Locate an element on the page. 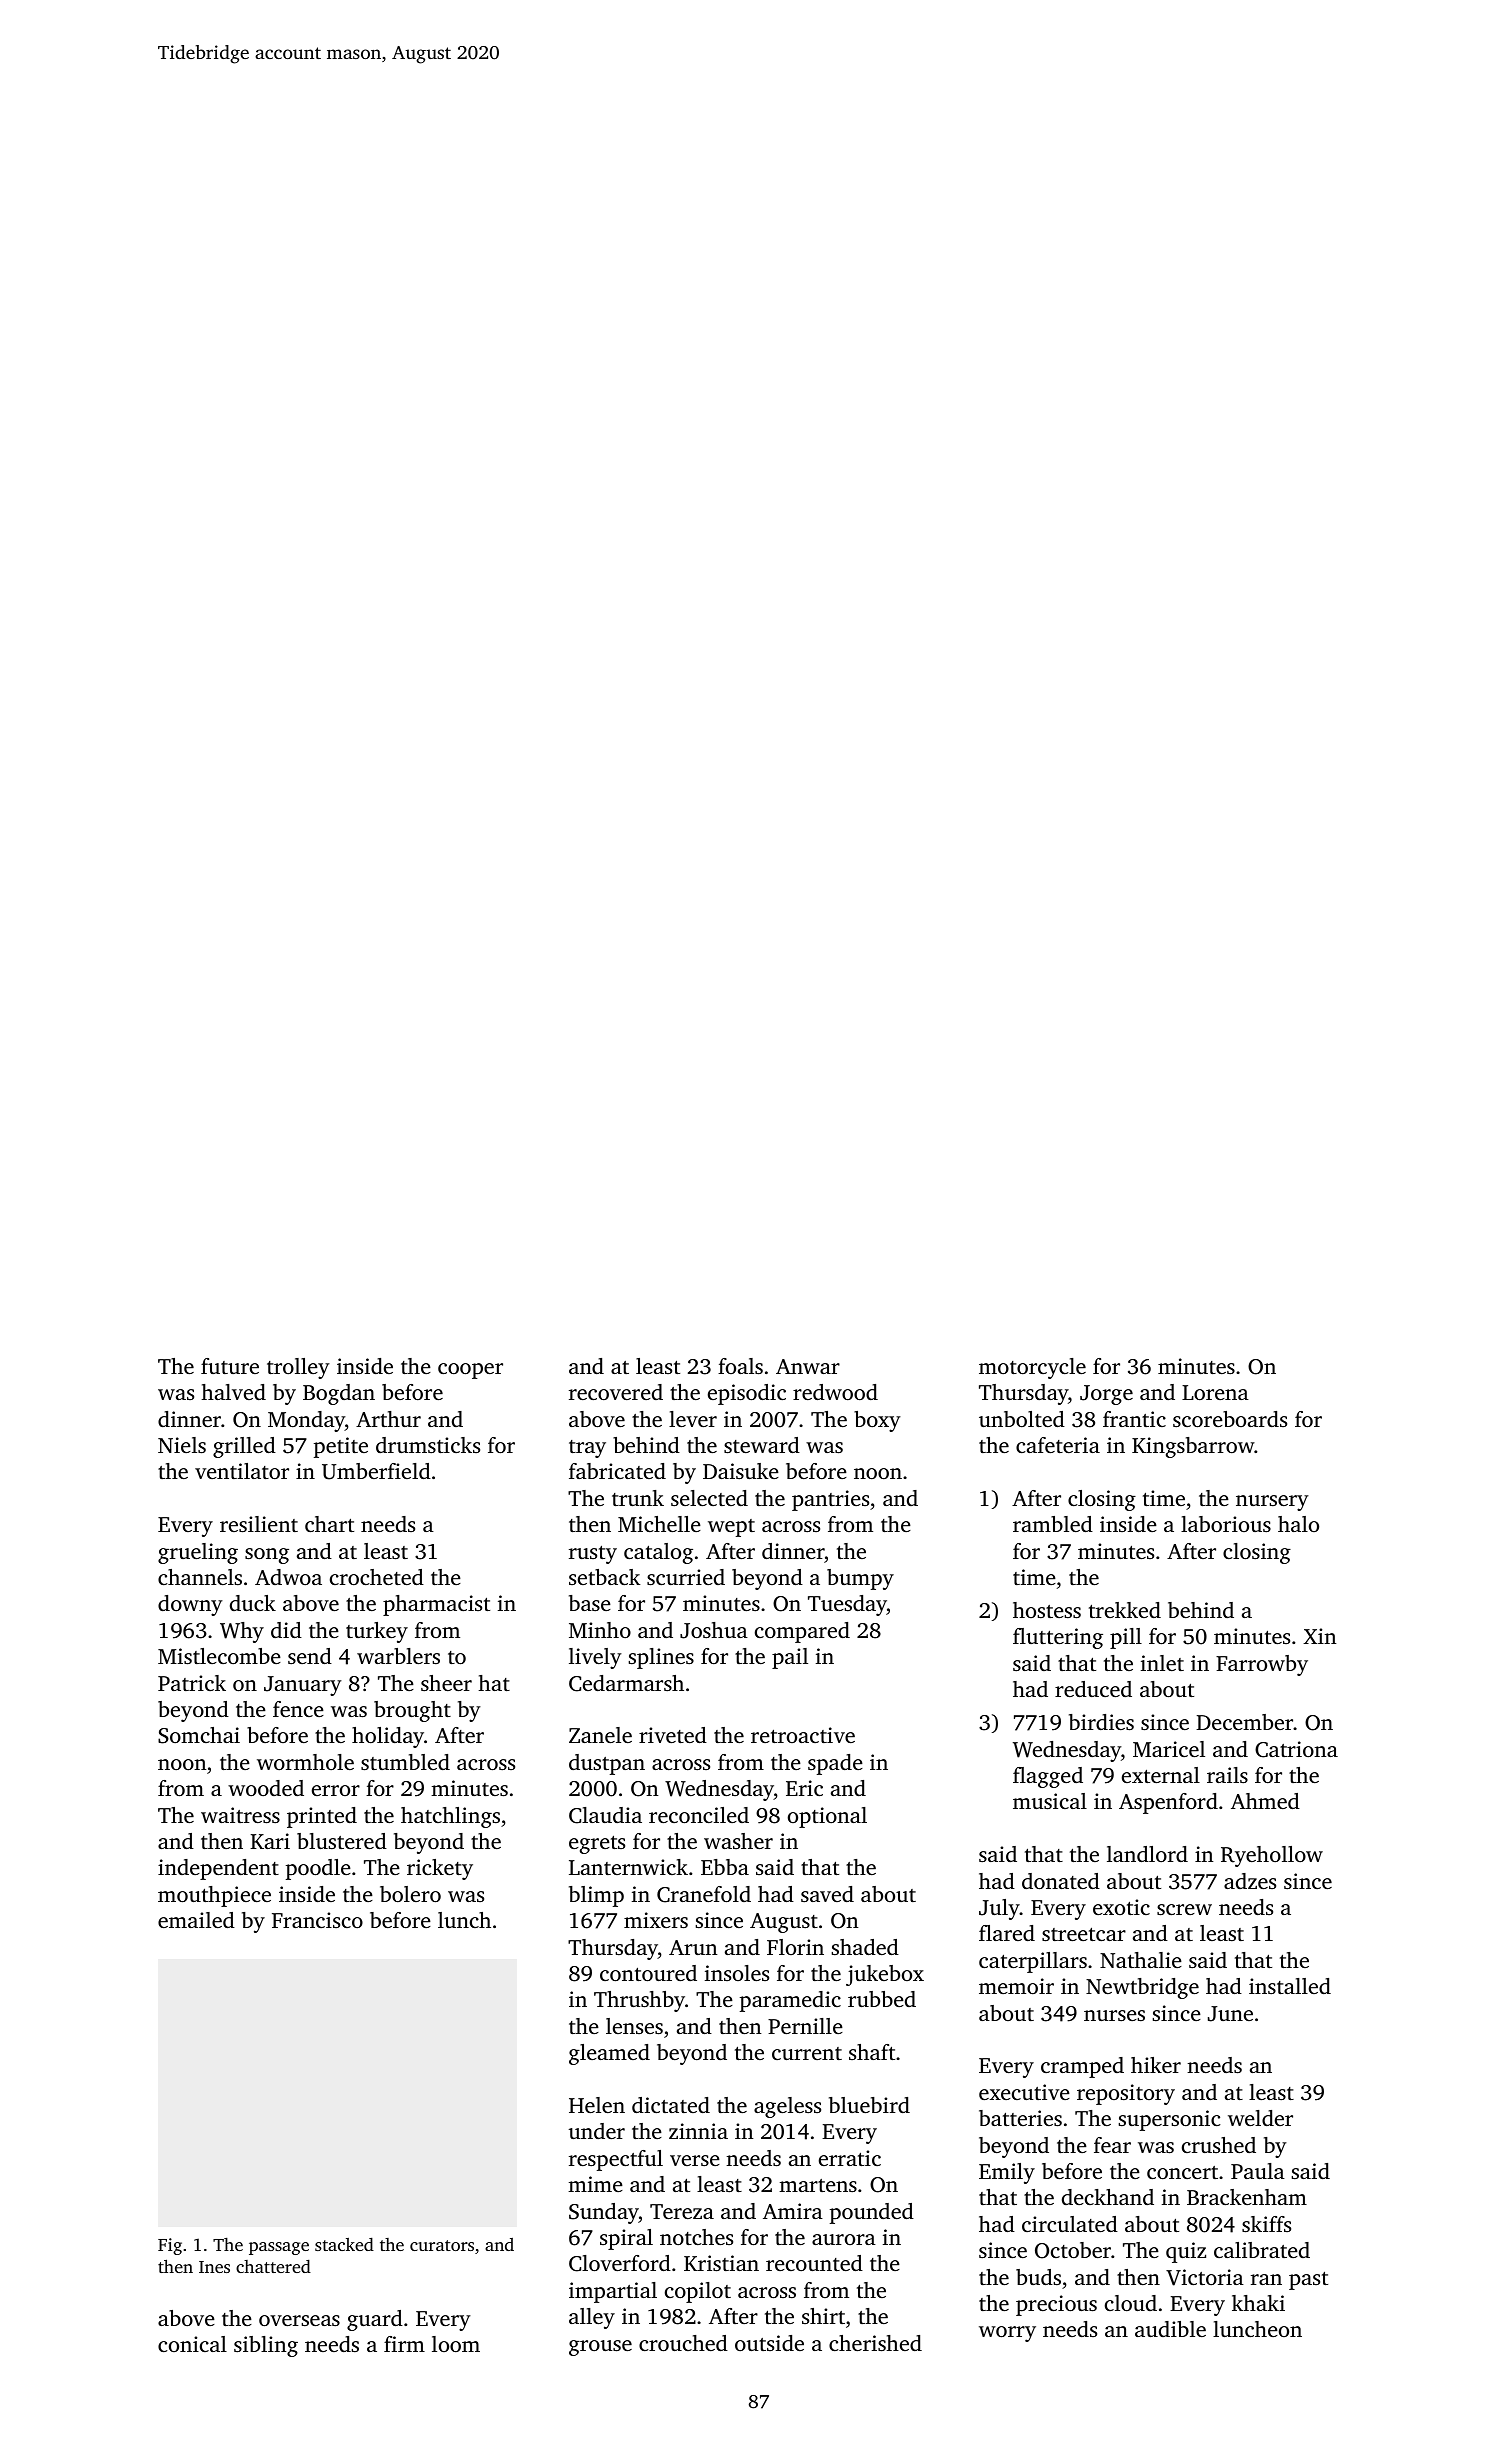  December is located at coordinates (1244, 1722).
